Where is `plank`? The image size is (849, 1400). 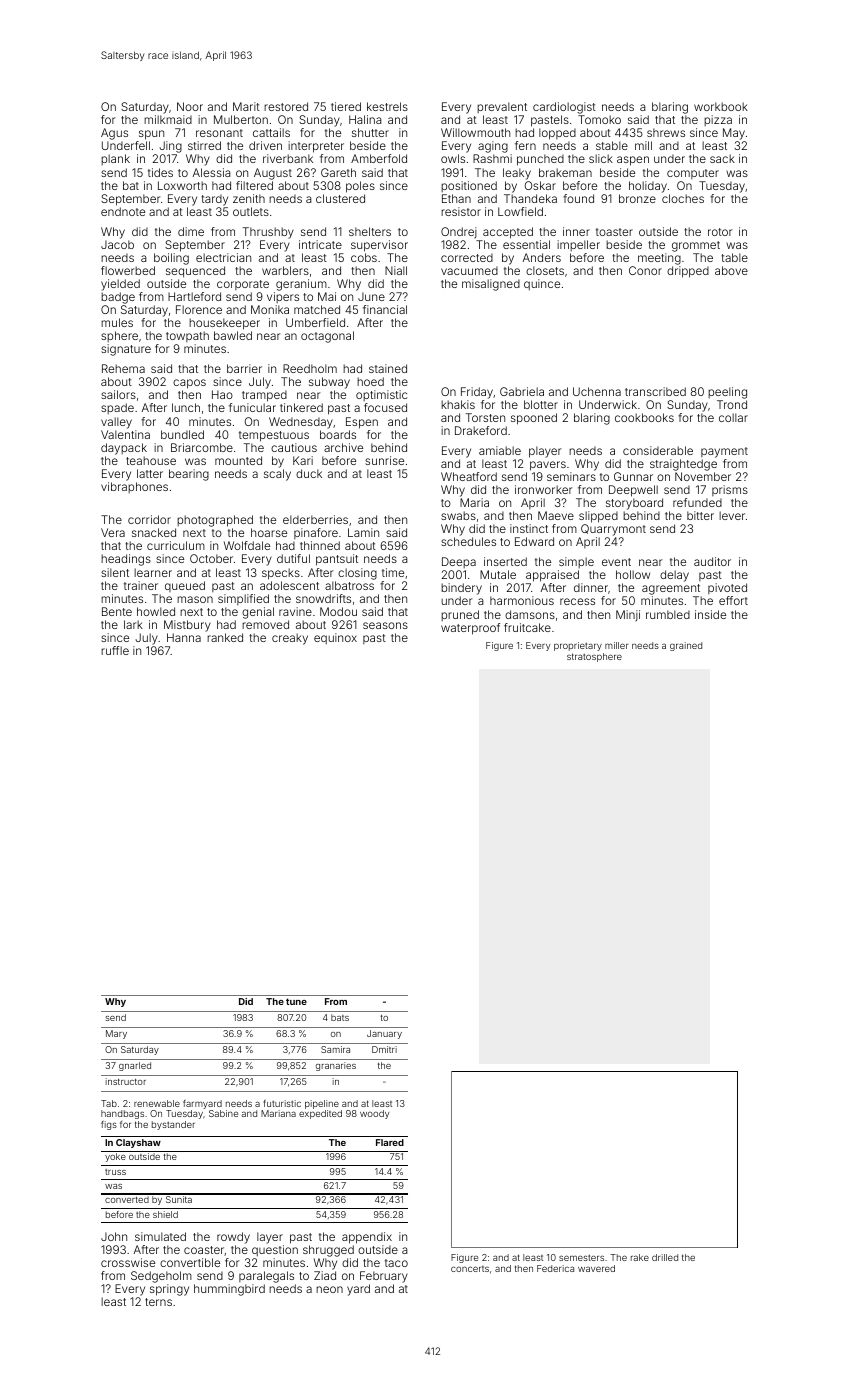
plank is located at coordinates (115, 159).
